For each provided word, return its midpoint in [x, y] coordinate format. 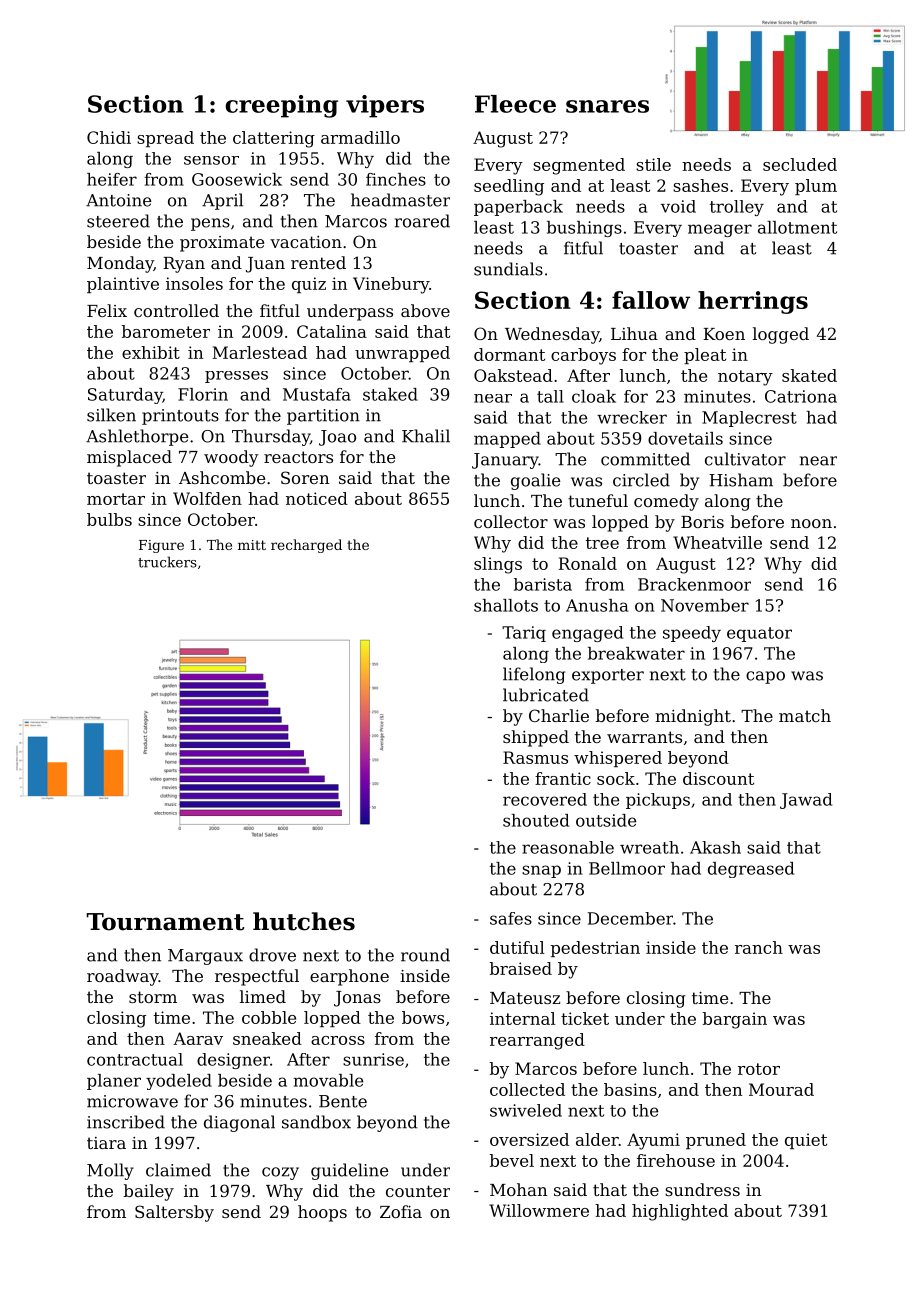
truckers [167, 562]
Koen [724, 334]
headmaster [400, 200]
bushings [584, 229]
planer [114, 1082]
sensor [211, 160]
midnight [693, 717]
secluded [800, 164]
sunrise [373, 1059]
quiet [806, 1141]
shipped [536, 738]
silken [111, 415]
